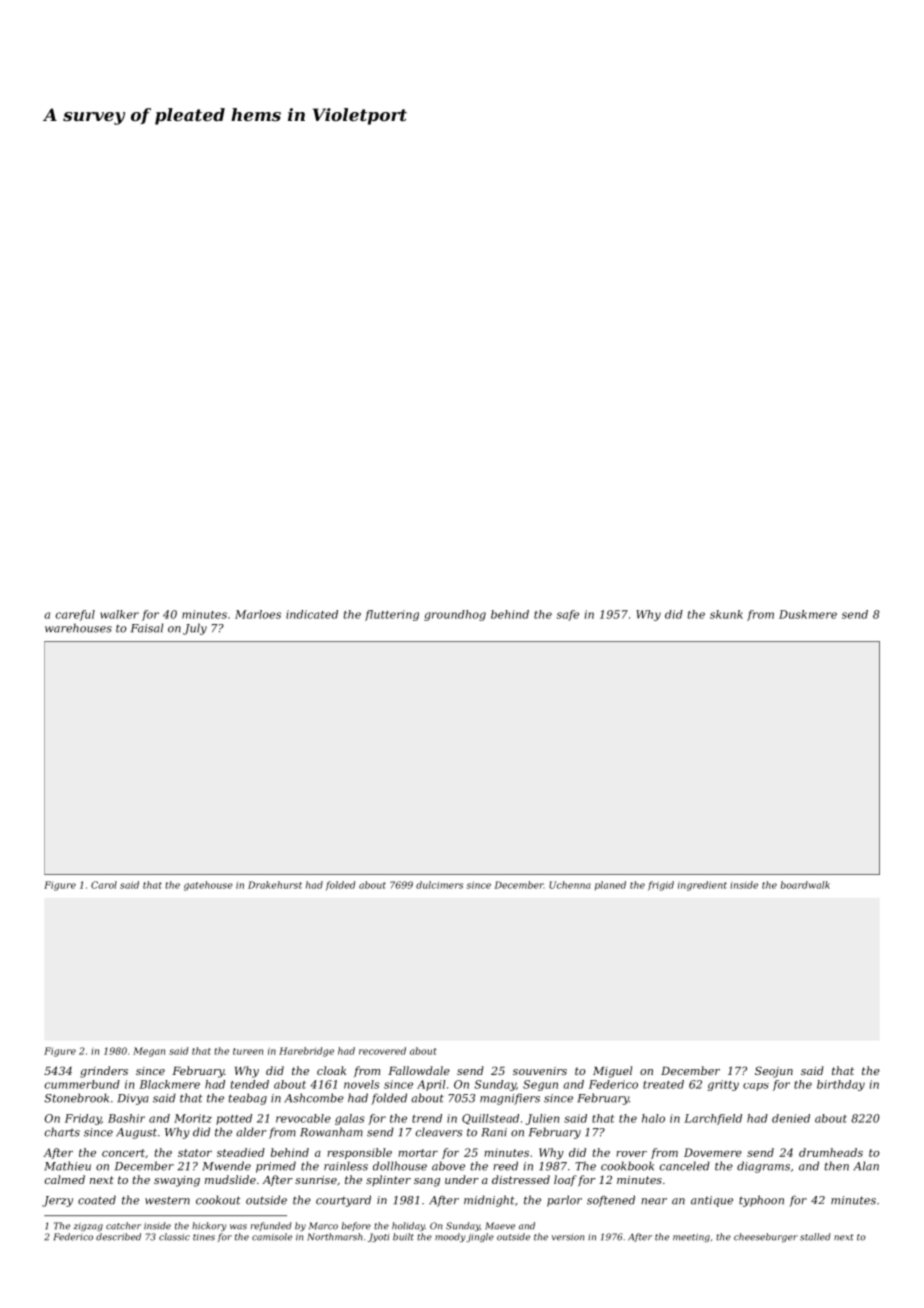 This document has width=924, height=1308. What do you see at coordinates (275, 885) in the document?
I see `Drakehurst` at bounding box center [275, 885].
